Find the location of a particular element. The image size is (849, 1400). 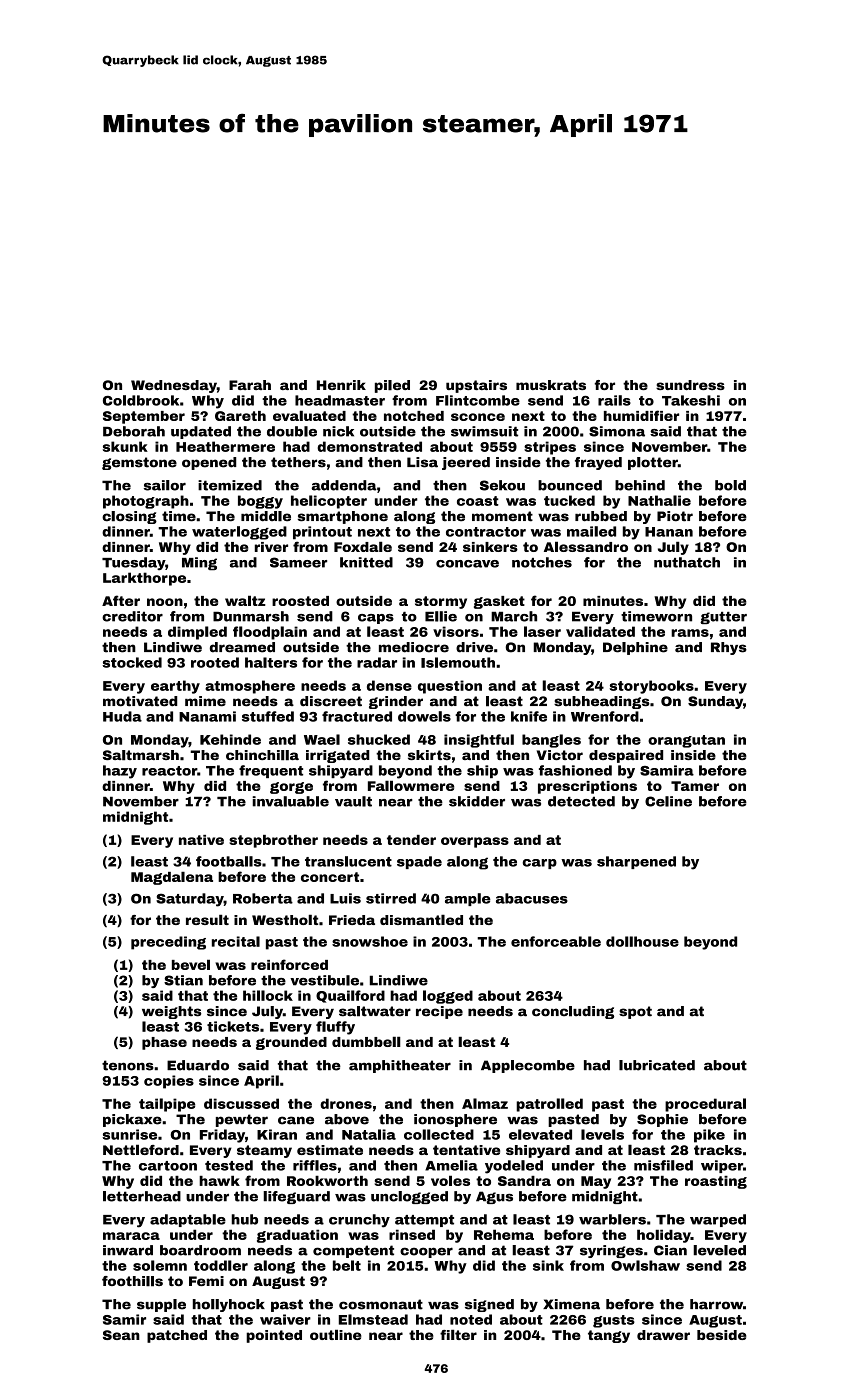

reinforced is located at coordinates (289, 964).
